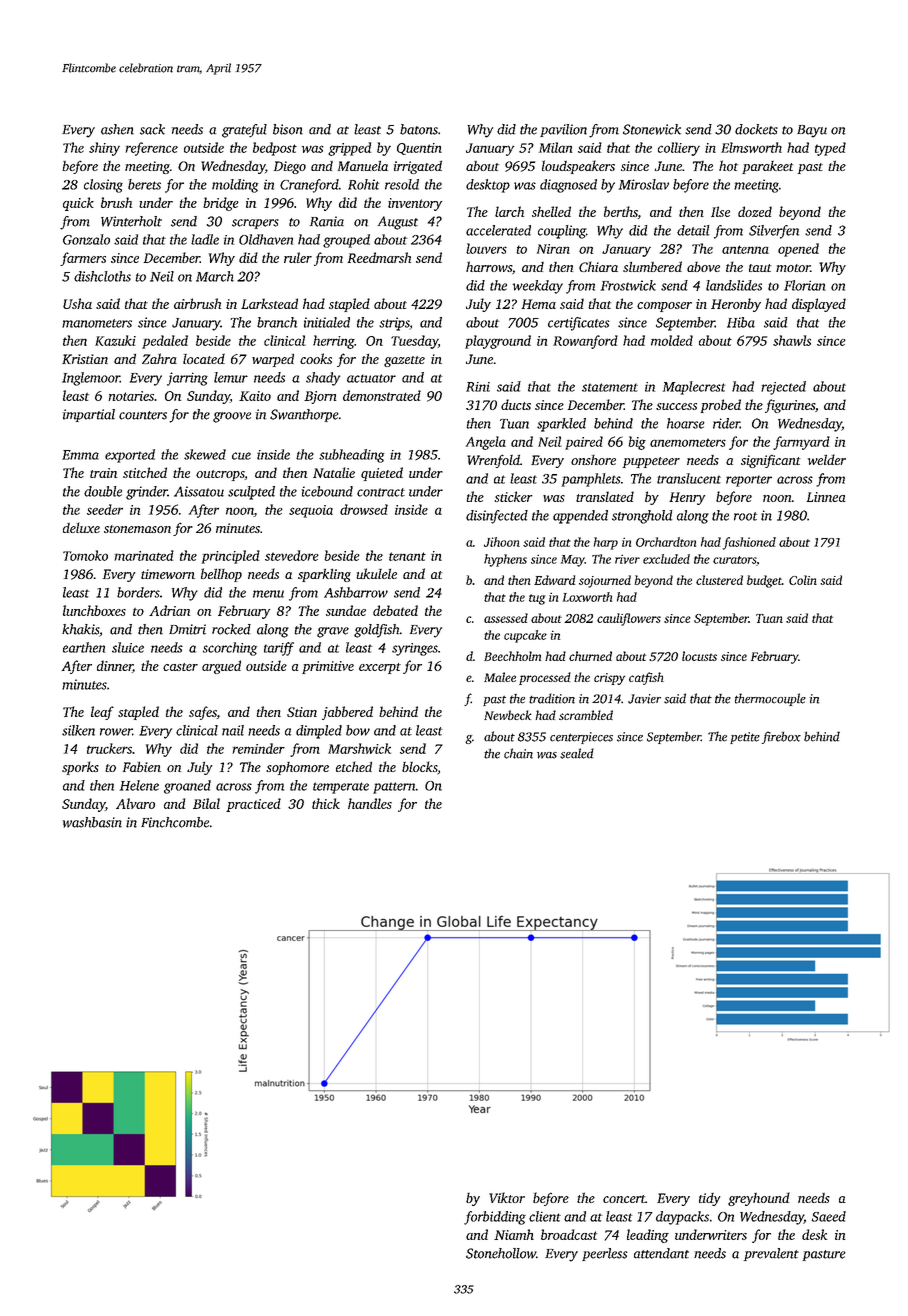  What do you see at coordinates (501, 1253) in the screenshot?
I see `Stonehollow` at bounding box center [501, 1253].
